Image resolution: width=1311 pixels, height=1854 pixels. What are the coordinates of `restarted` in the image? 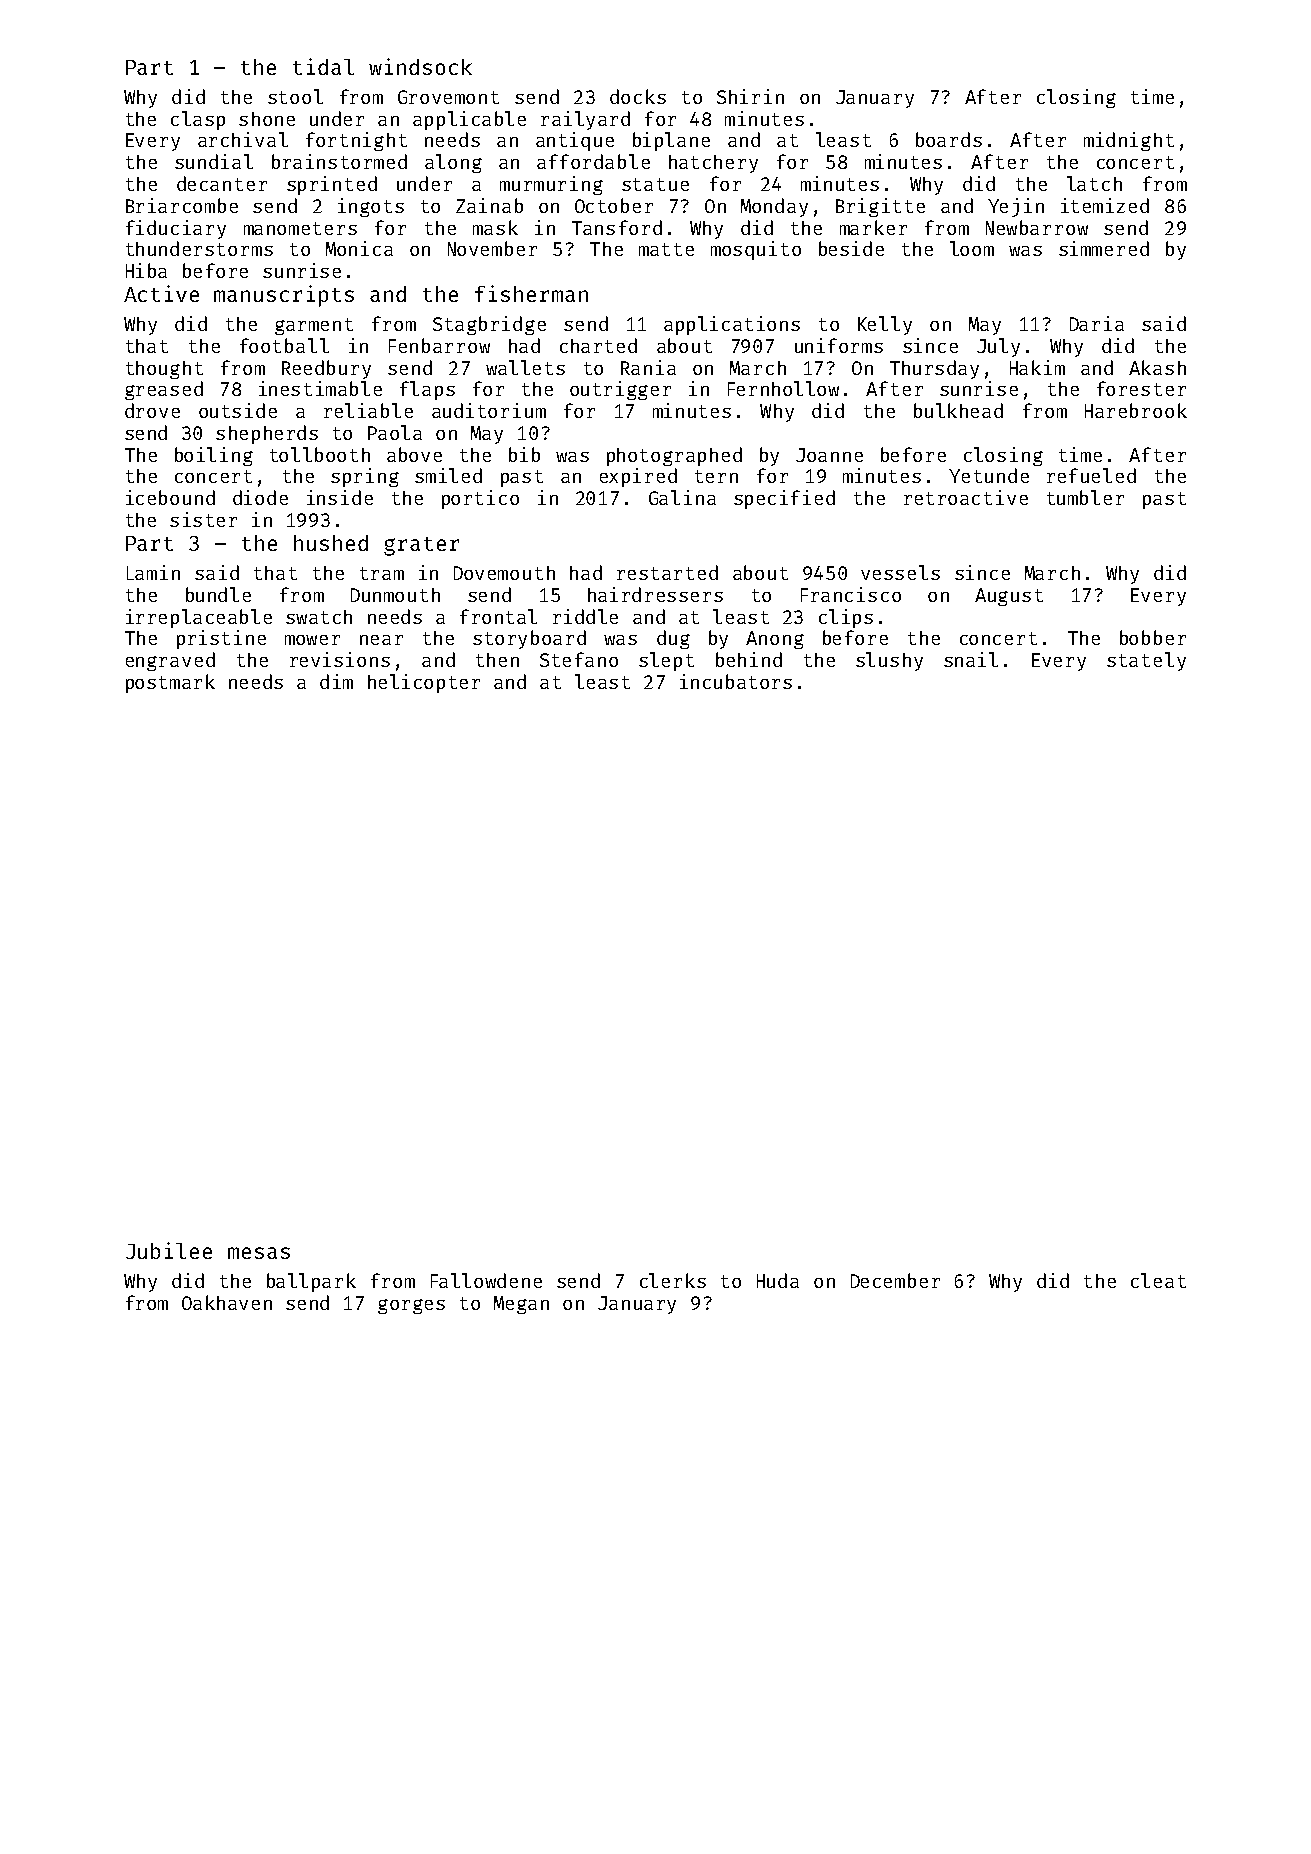 It's located at (667, 572).
